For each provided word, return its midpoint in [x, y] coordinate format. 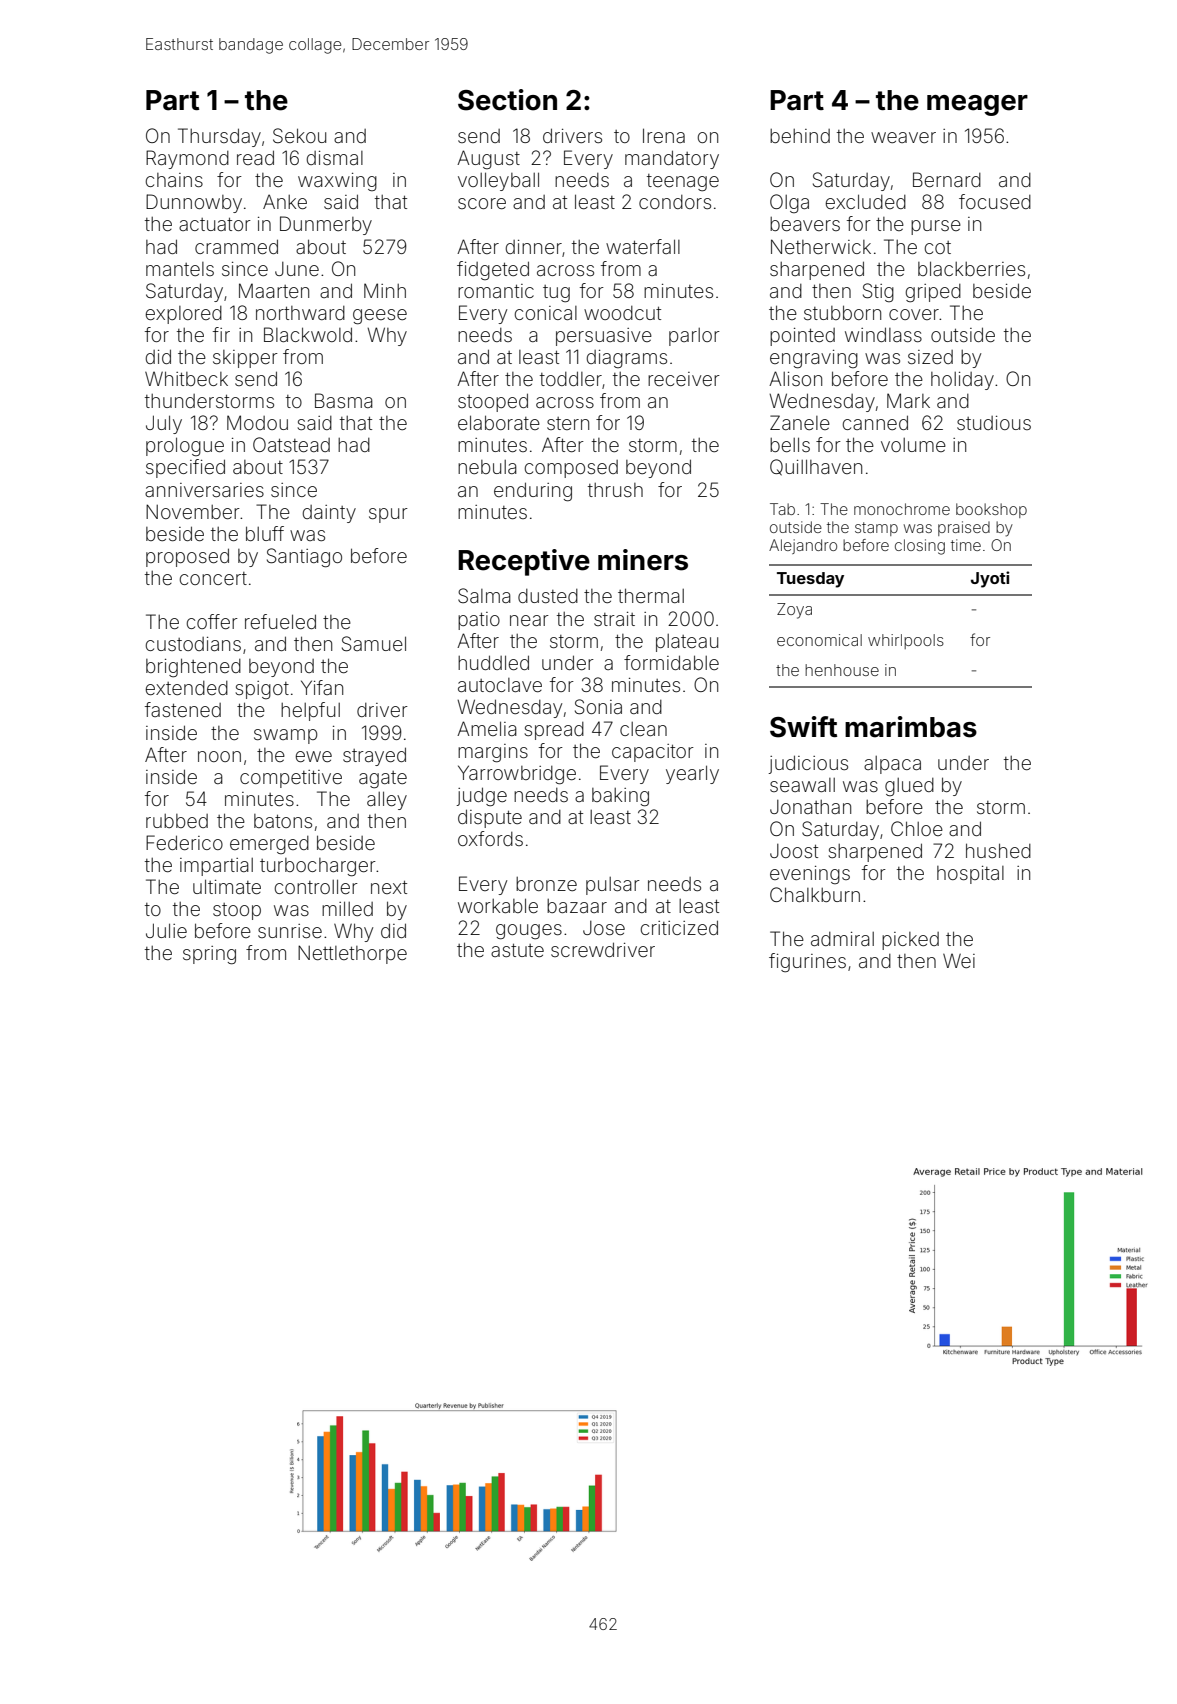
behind [800, 136]
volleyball [498, 181]
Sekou [299, 135]
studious [994, 423]
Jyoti [990, 579]
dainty [329, 514]
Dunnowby [194, 203]
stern [568, 423]
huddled [493, 662]
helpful [310, 711]
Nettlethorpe [352, 954]
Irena [664, 135]
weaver [903, 137]
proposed [187, 557]
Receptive [524, 562]
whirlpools [906, 641]
